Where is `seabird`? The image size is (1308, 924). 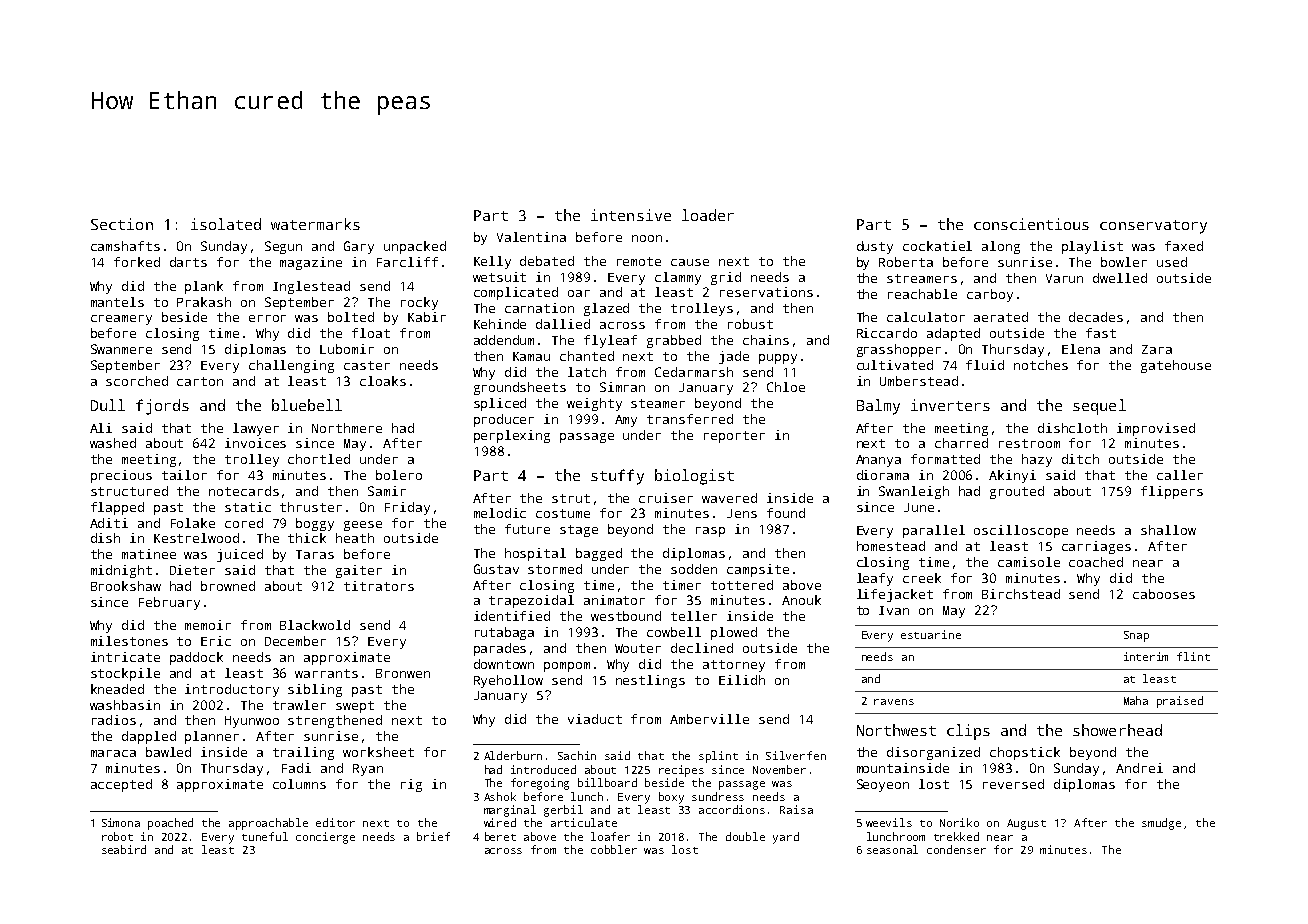
seabird is located at coordinates (124, 849).
